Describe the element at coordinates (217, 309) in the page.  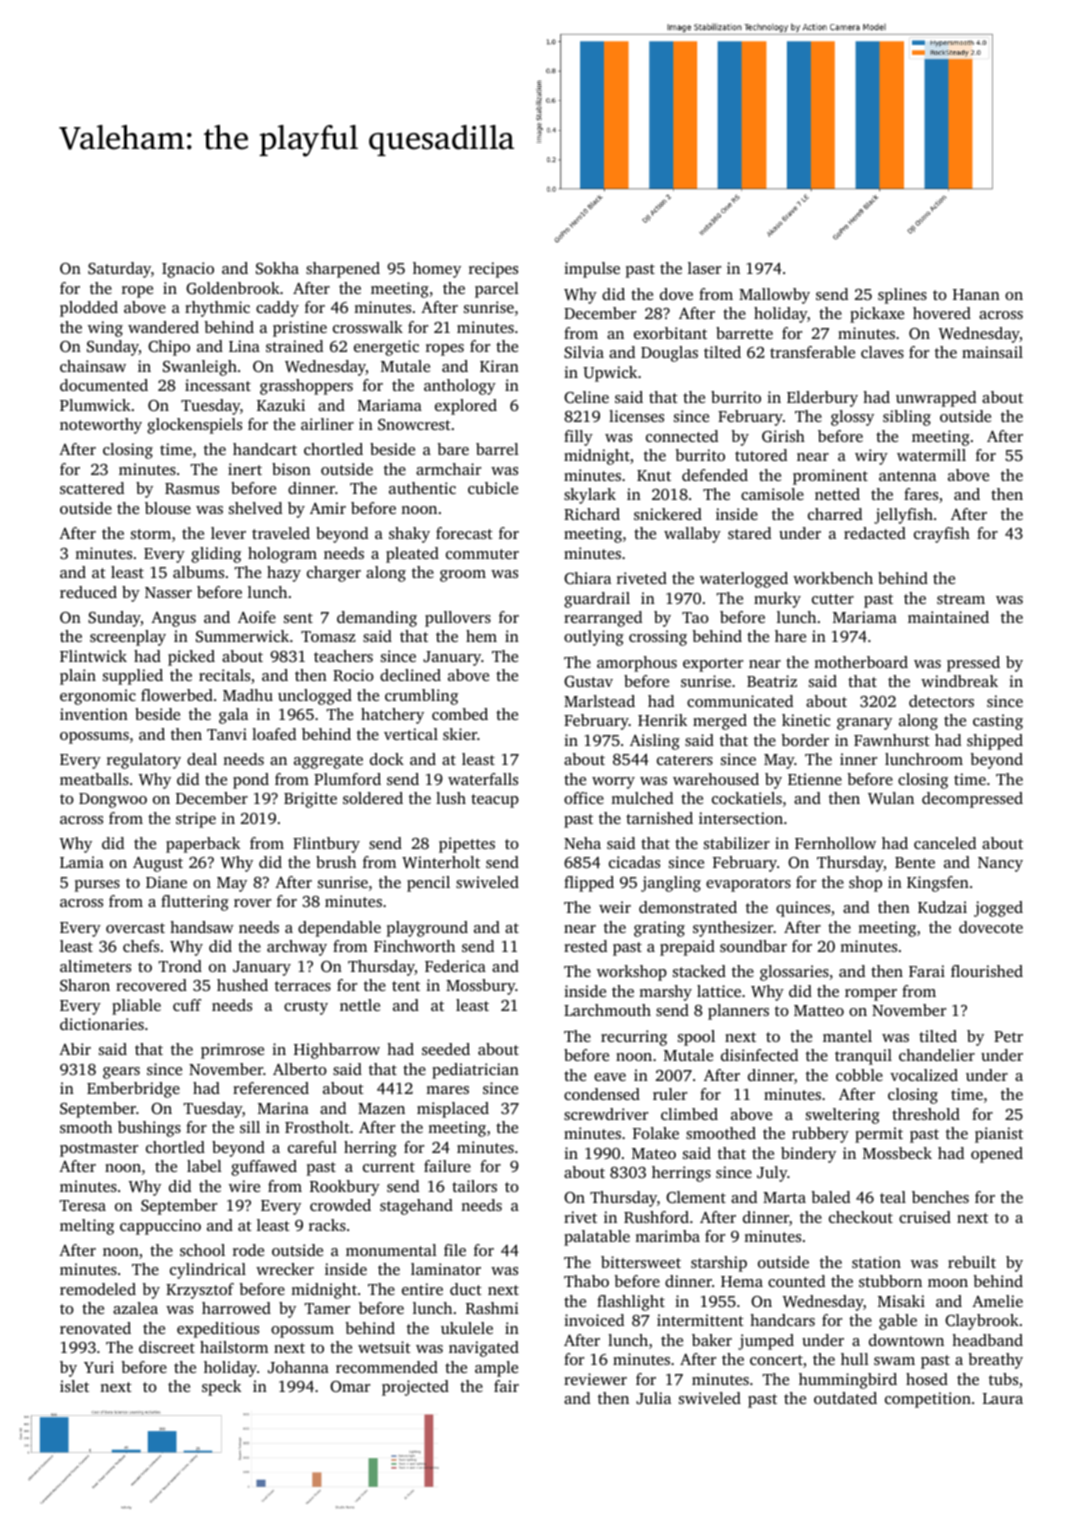
I see `rhythmic` at that location.
